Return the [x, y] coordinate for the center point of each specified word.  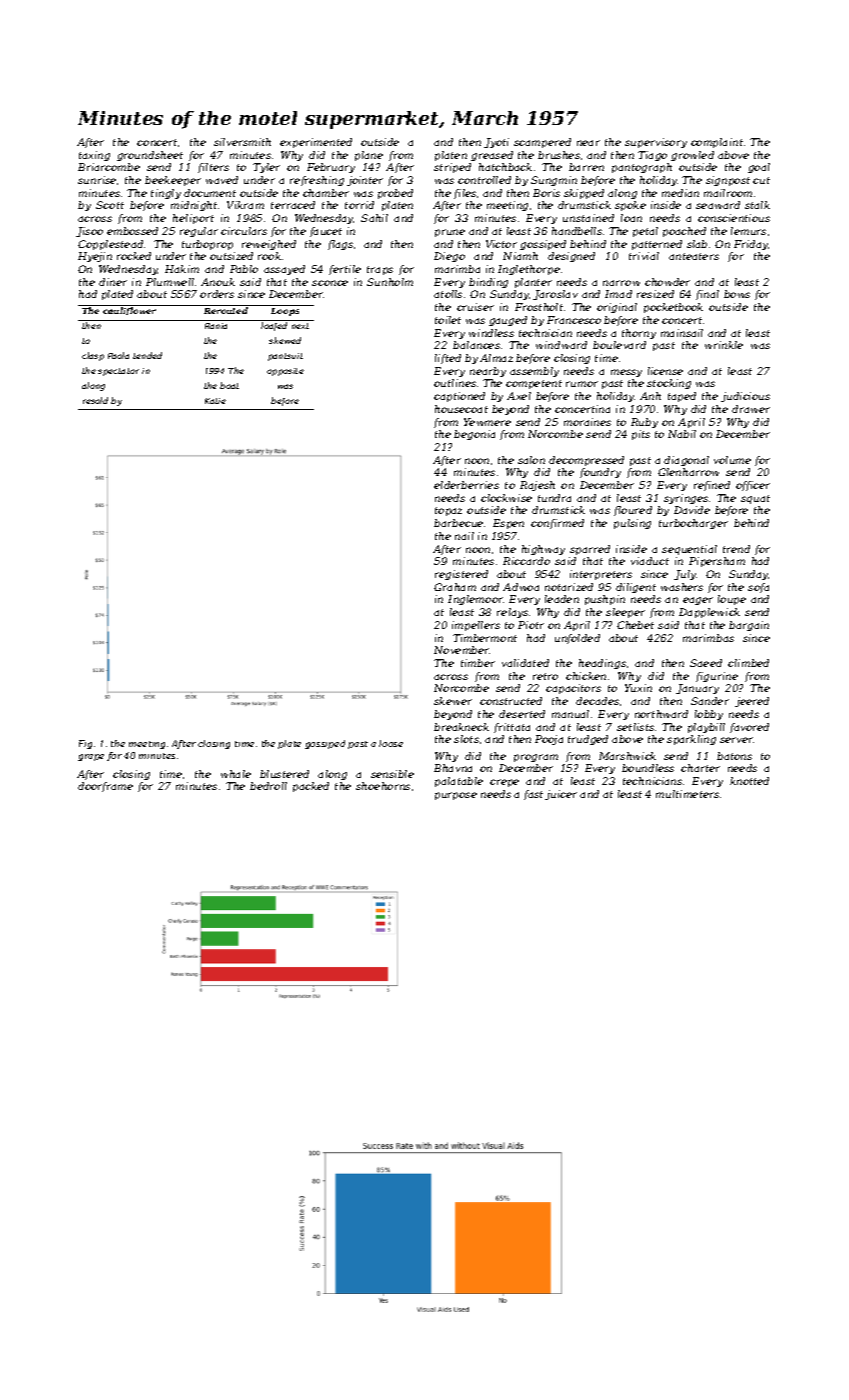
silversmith [242, 142]
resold [95, 400]
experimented [316, 143]
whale [236, 774]
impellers [476, 626]
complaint [717, 143]
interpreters [601, 575]
